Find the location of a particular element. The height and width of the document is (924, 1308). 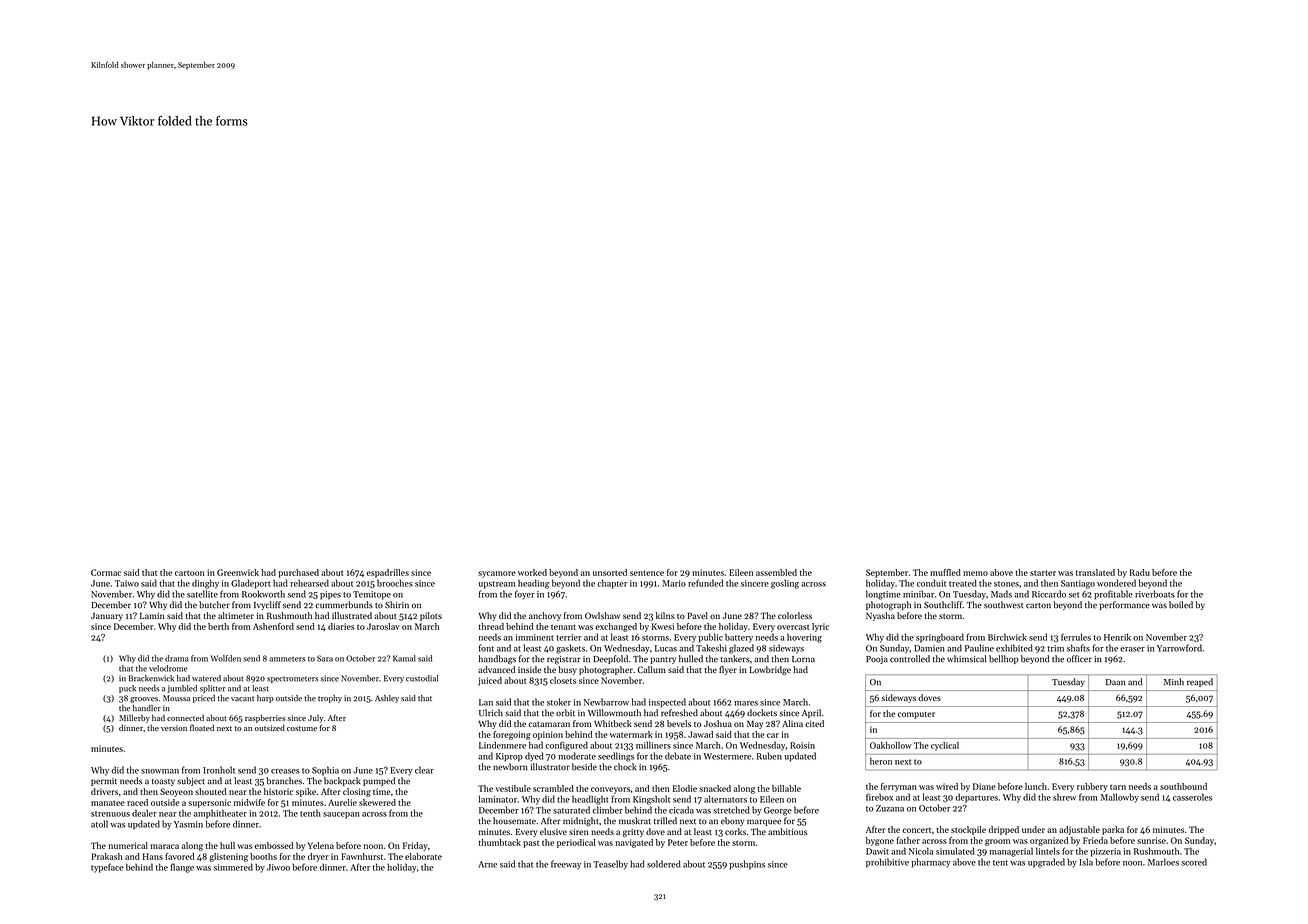

purchased is located at coordinates (298, 573).
